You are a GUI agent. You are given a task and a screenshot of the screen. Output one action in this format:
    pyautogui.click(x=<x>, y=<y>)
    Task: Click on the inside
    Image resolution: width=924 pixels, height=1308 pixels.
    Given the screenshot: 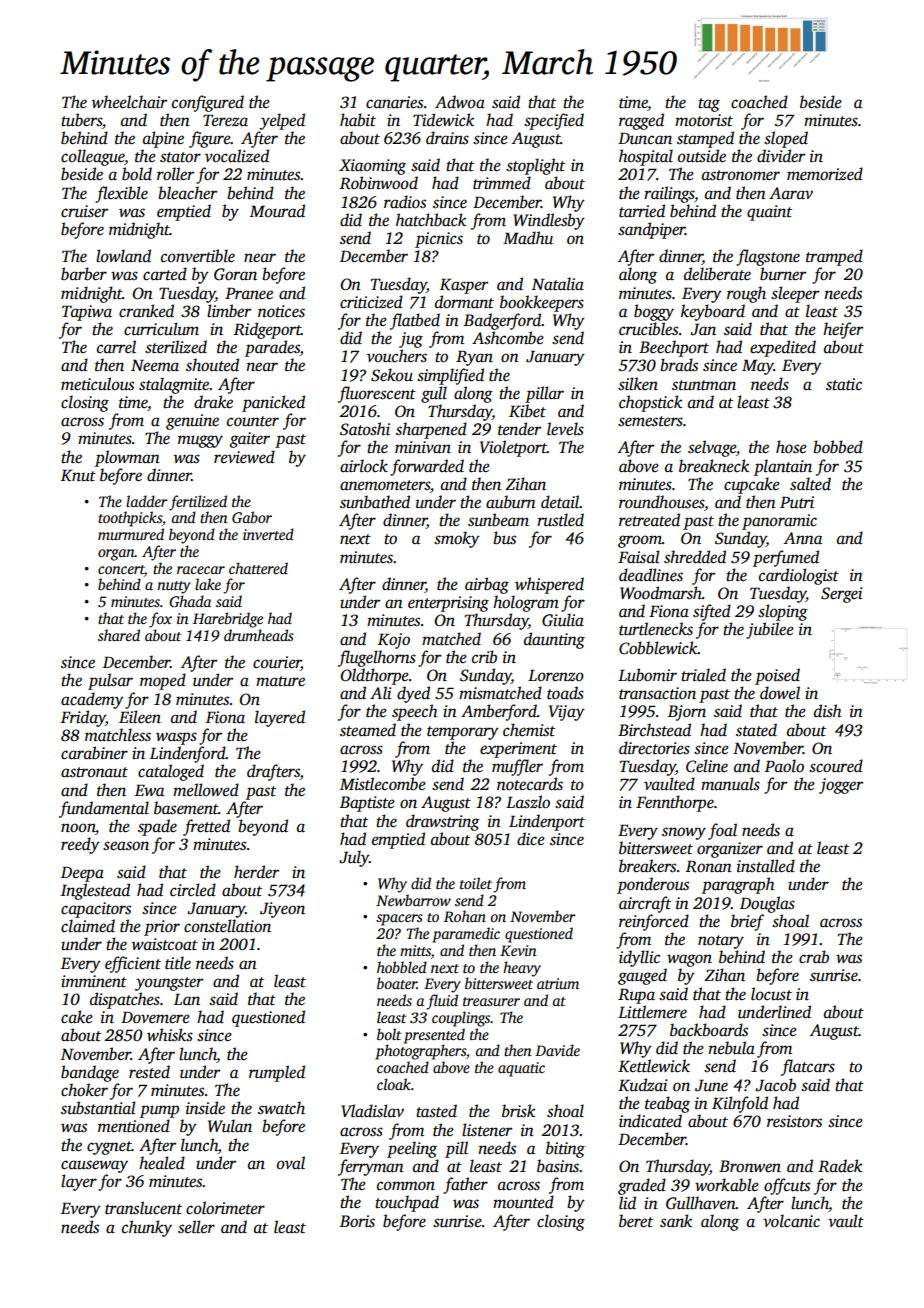 What is the action you would take?
    pyautogui.click(x=205, y=1108)
